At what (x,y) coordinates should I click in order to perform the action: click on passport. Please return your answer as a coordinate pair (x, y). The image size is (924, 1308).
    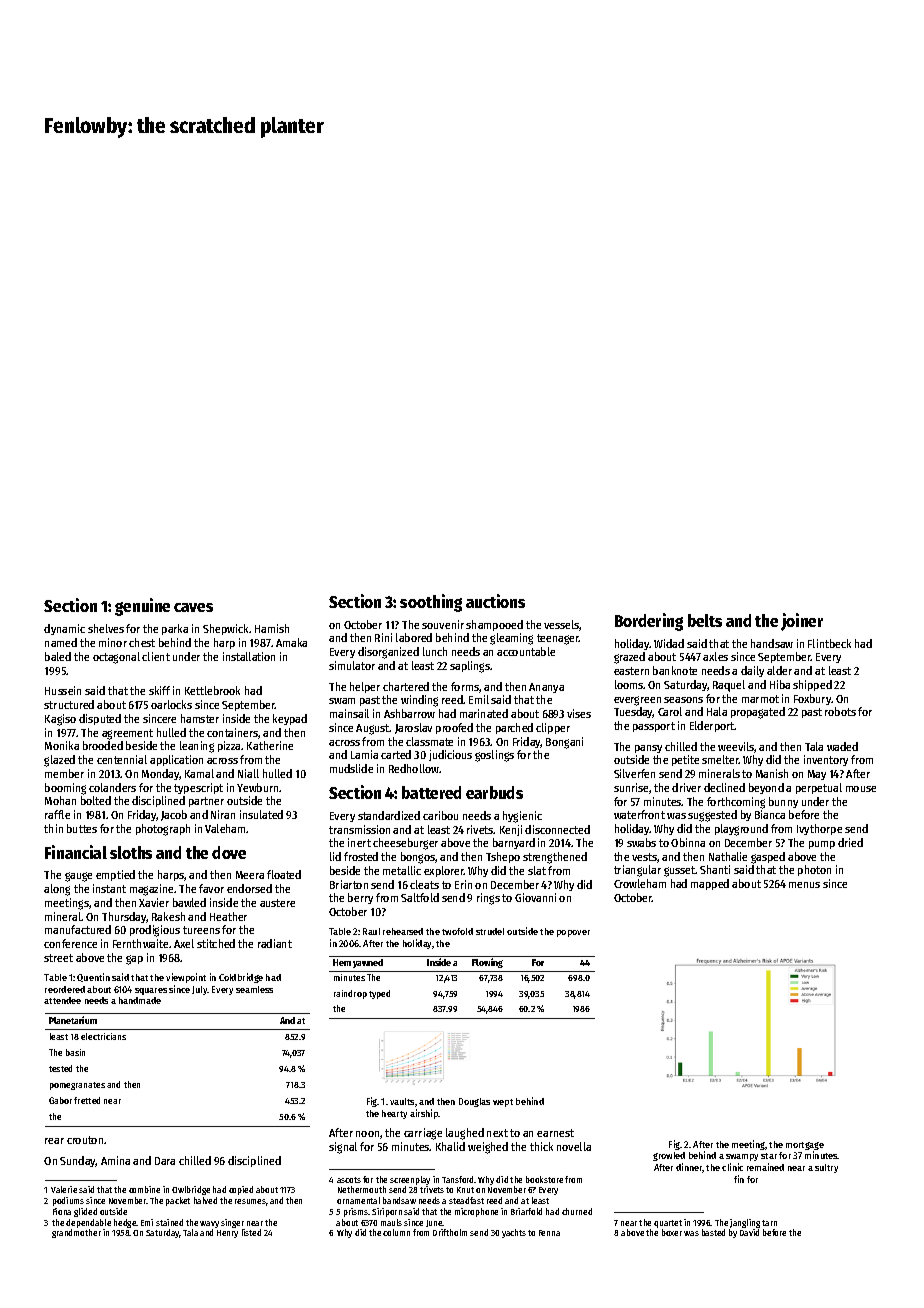
    Looking at the image, I should click on (654, 727).
